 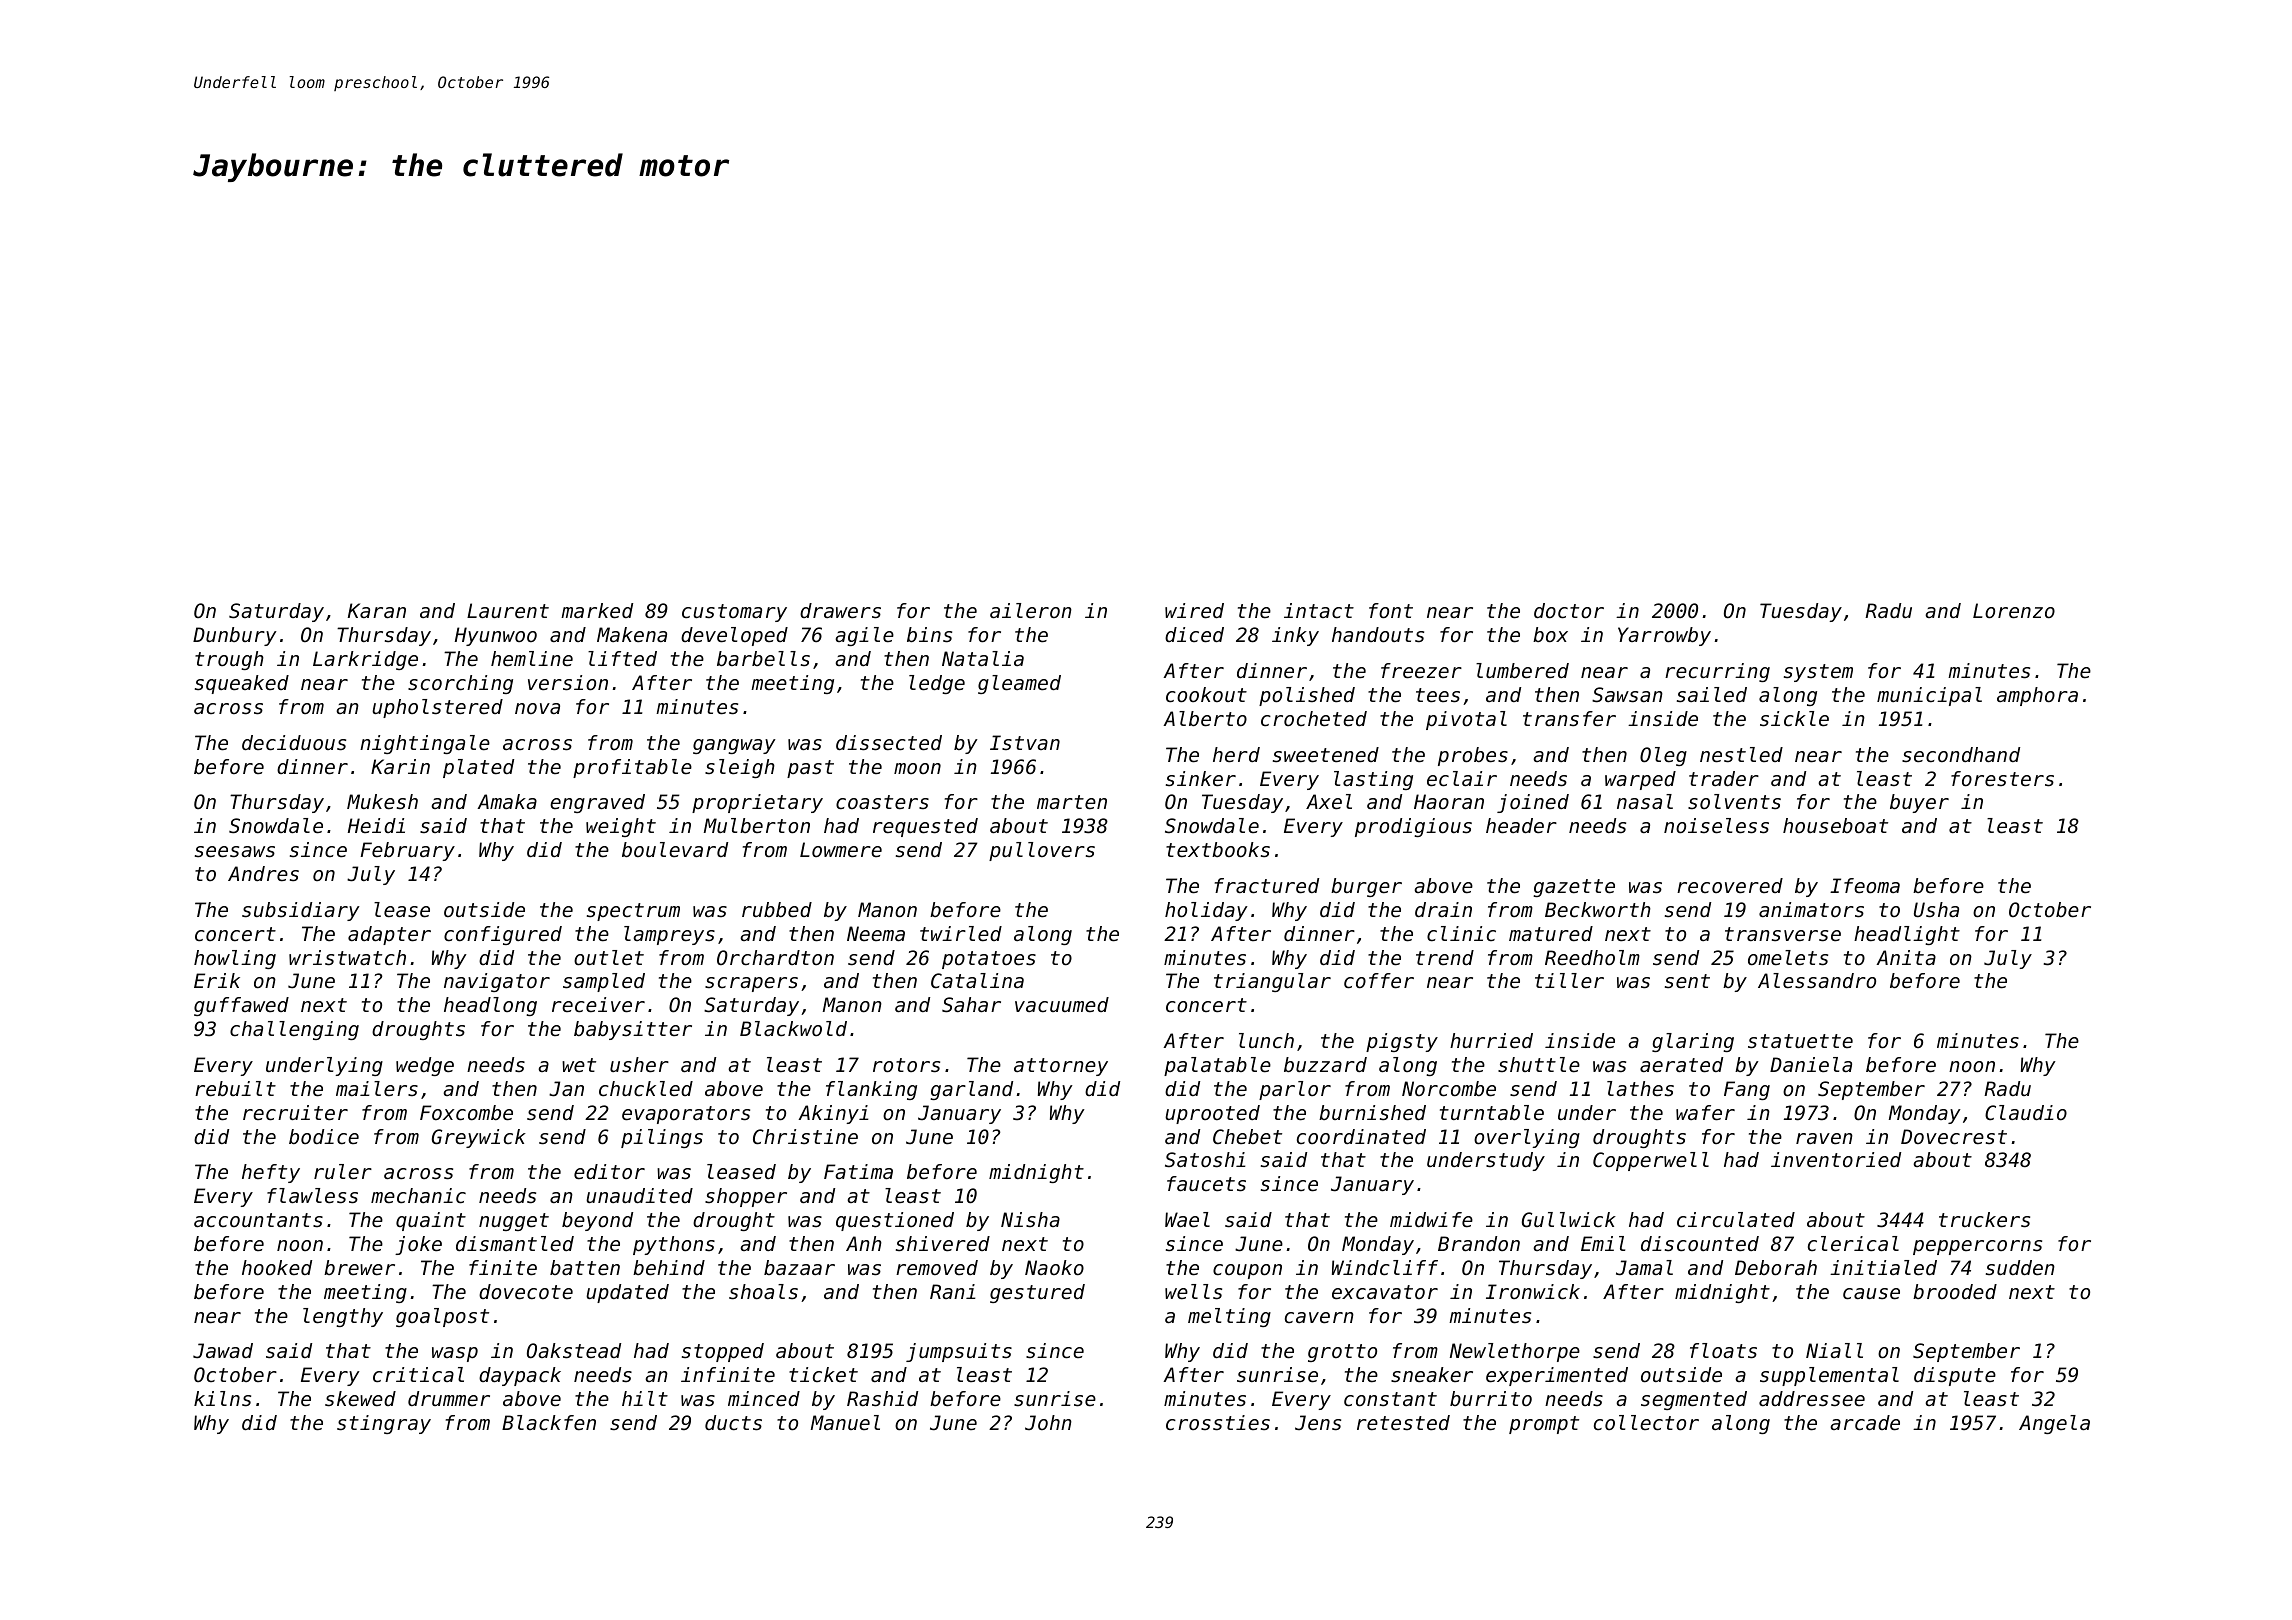 What do you see at coordinates (437, 708) in the page?
I see `upholstered` at bounding box center [437, 708].
